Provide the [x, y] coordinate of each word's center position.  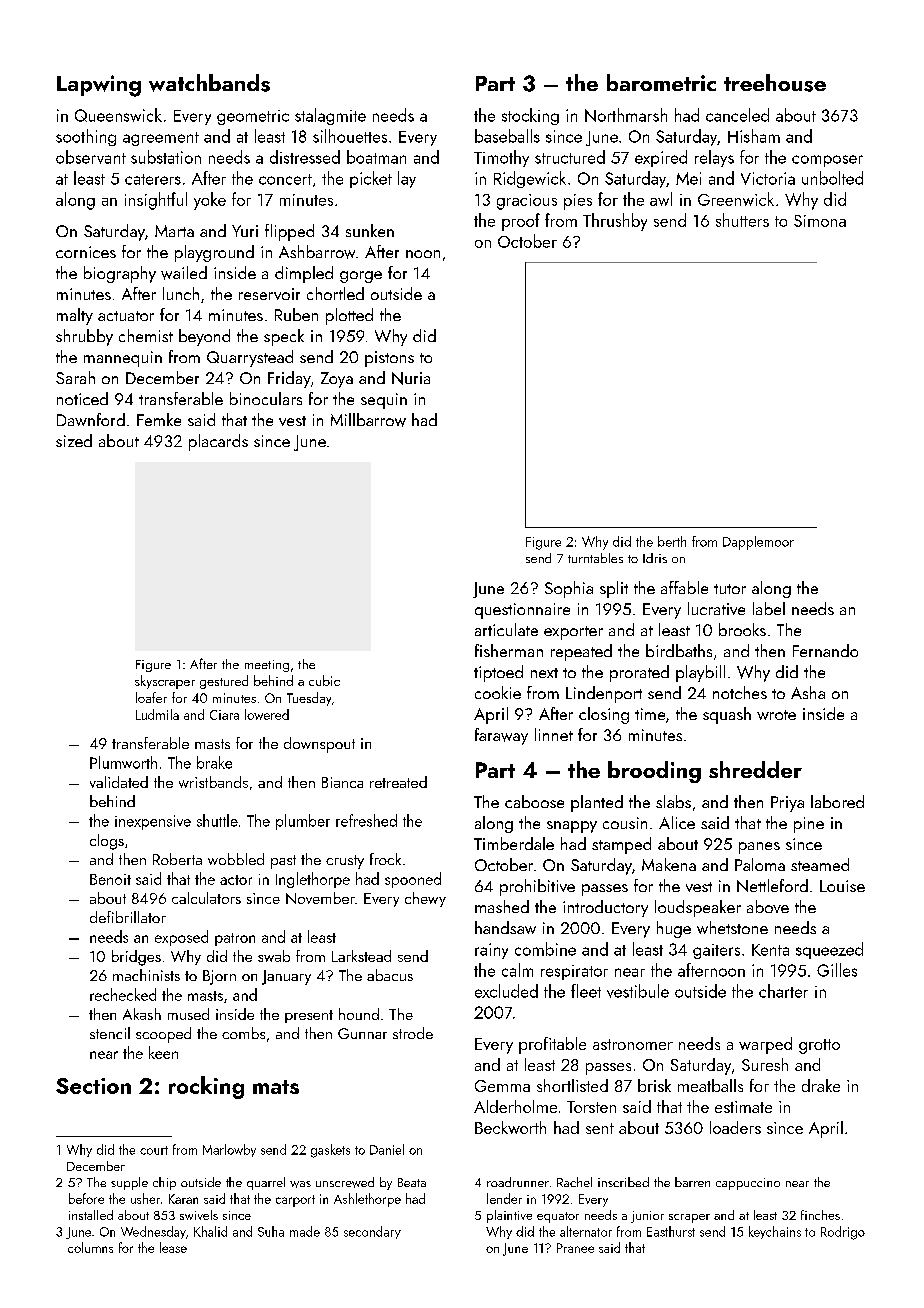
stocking [530, 116]
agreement [161, 139]
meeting [267, 666]
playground [214, 253]
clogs [107, 842]
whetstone [732, 927]
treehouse [775, 83]
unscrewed [345, 1182]
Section [93, 1086]
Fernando [825, 650]
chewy [425, 899]
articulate [506, 629]
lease [173, 1247]
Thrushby [615, 222]
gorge [361, 277]
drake [821, 1085]
